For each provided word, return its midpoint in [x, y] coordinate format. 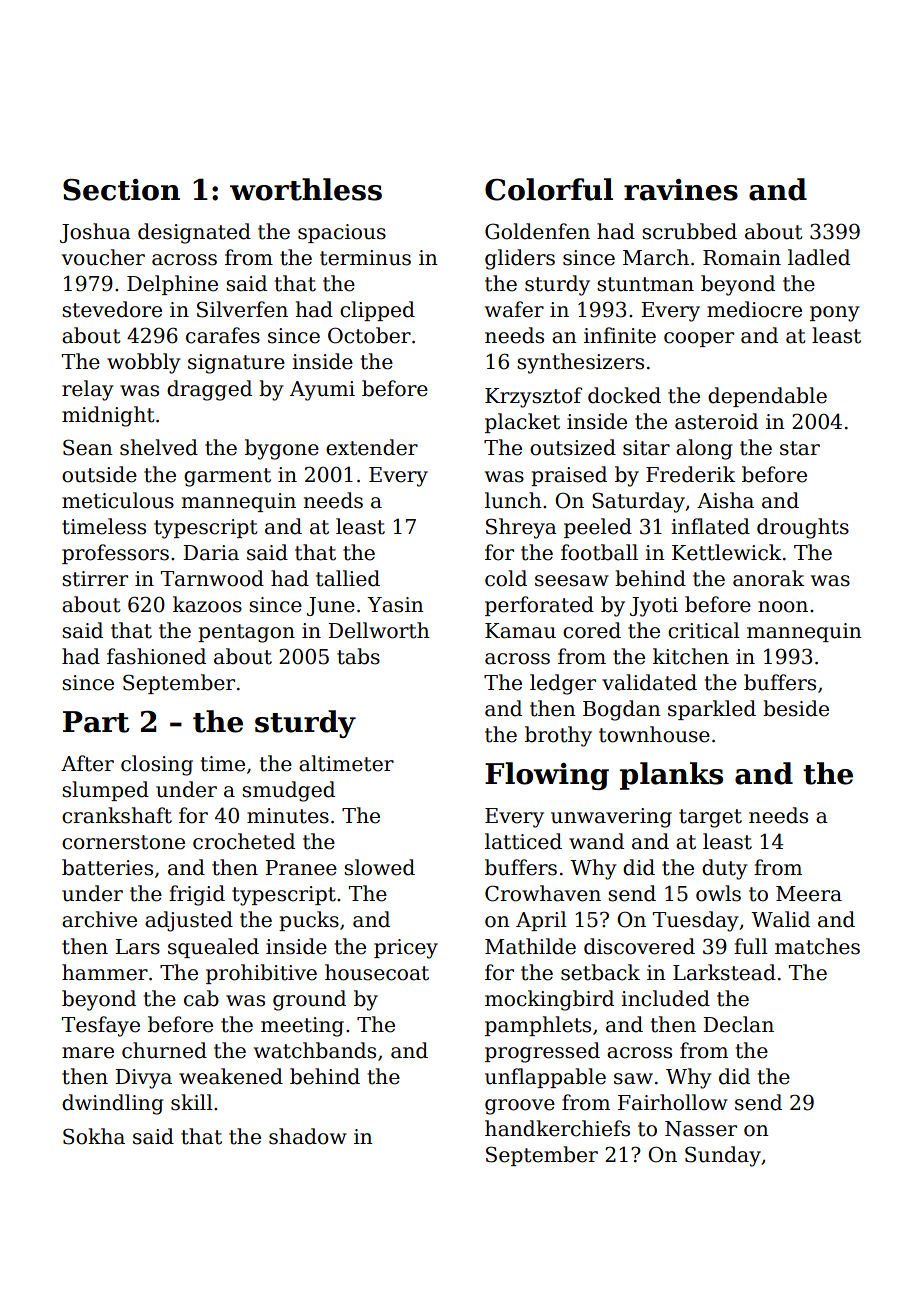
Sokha [94, 1136]
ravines [681, 190]
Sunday [723, 1156]
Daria [211, 553]
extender [372, 447]
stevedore [112, 309]
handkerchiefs [557, 1128]
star [800, 448]
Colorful [549, 189]
